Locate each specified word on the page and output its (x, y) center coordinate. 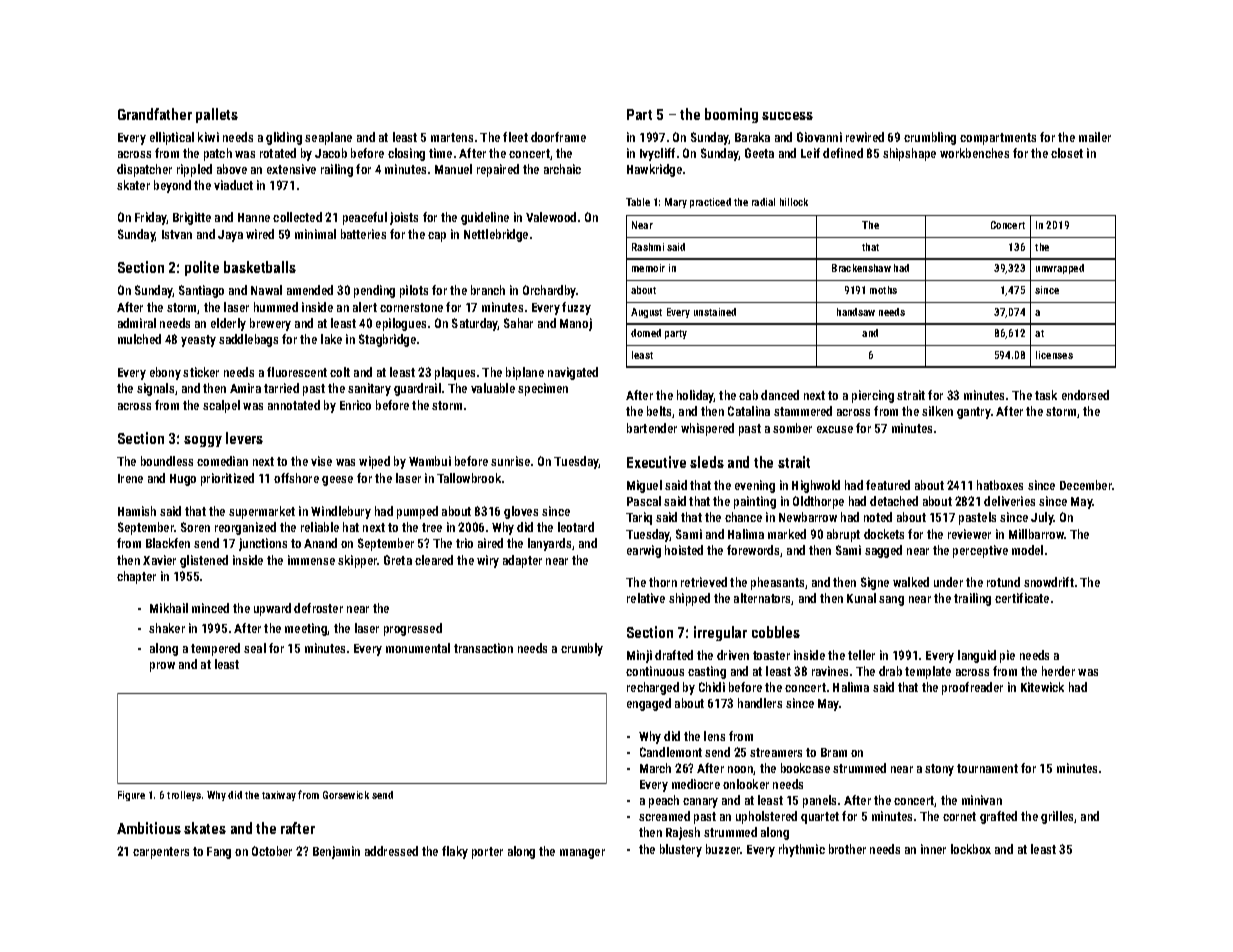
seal (255, 648)
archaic (562, 169)
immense (311, 560)
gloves (521, 512)
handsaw (856, 312)
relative (646, 598)
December (1086, 485)
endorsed (1085, 395)
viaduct (233, 185)
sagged (883, 551)
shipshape (909, 154)
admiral (137, 323)
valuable (493, 388)
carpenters (161, 853)
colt (340, 372)
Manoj (576, 324)
